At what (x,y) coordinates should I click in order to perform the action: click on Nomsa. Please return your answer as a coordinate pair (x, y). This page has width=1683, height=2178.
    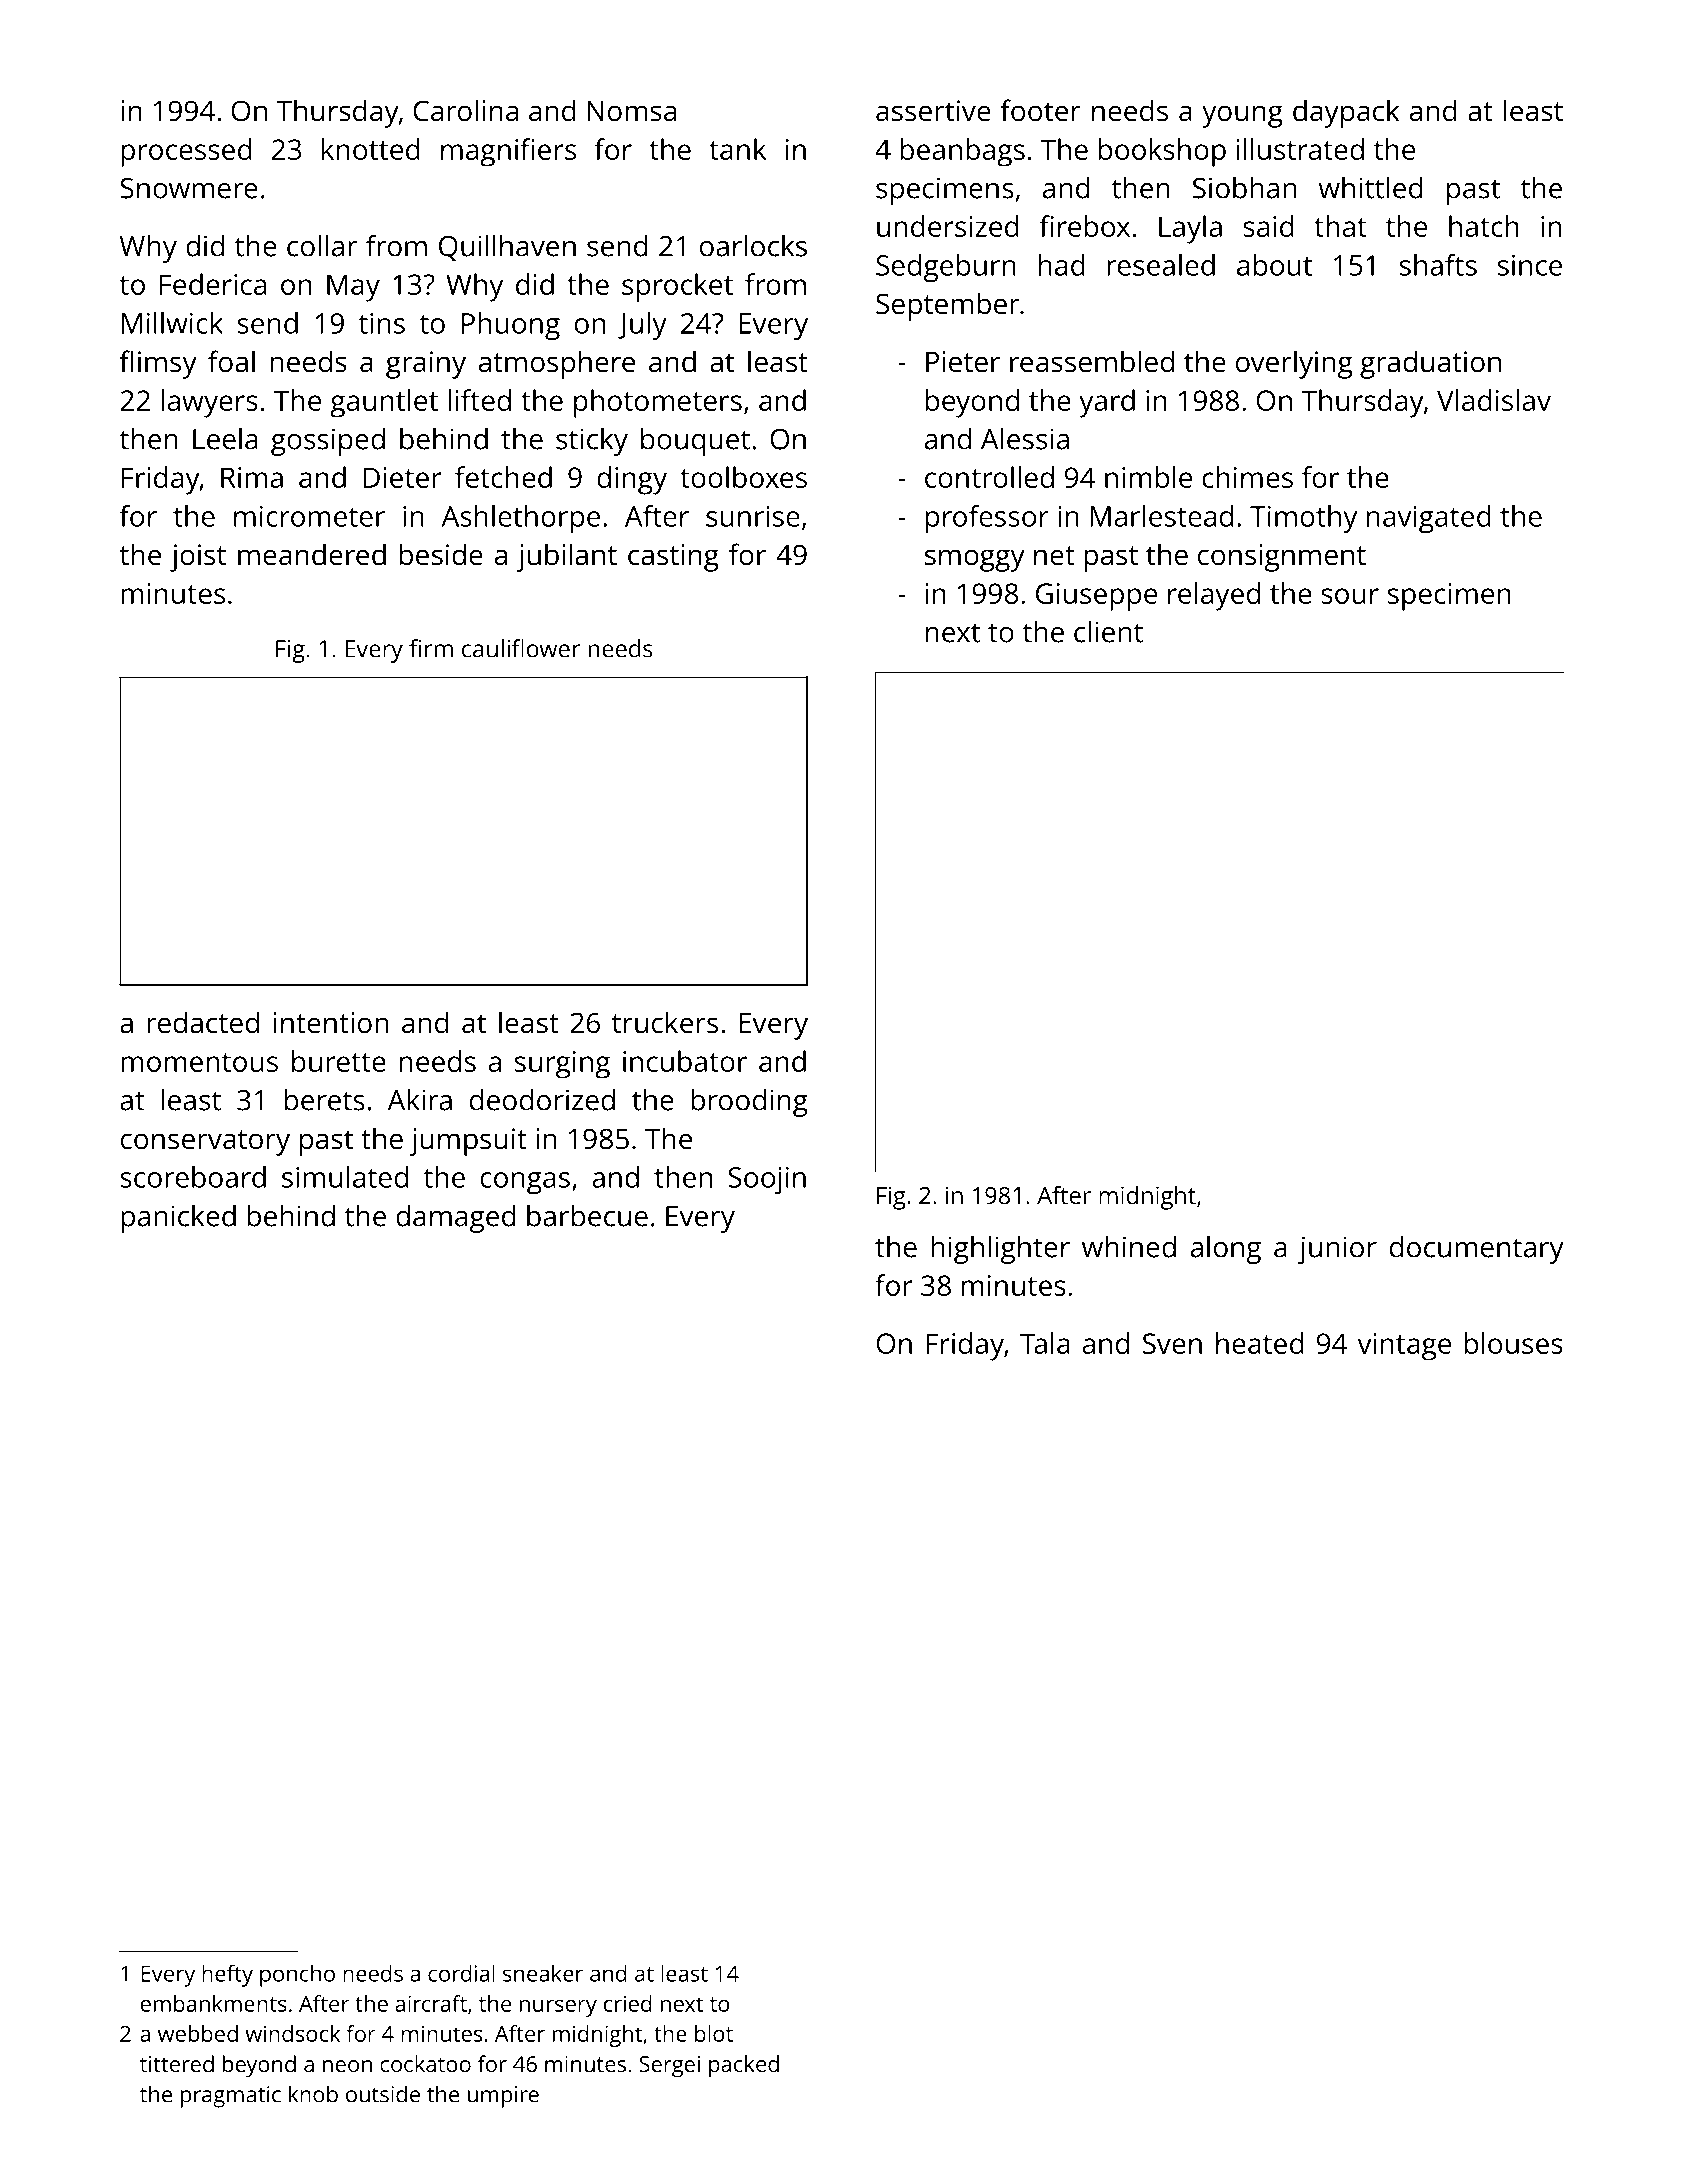
    Looking at the image, I should click on (631, 111).
